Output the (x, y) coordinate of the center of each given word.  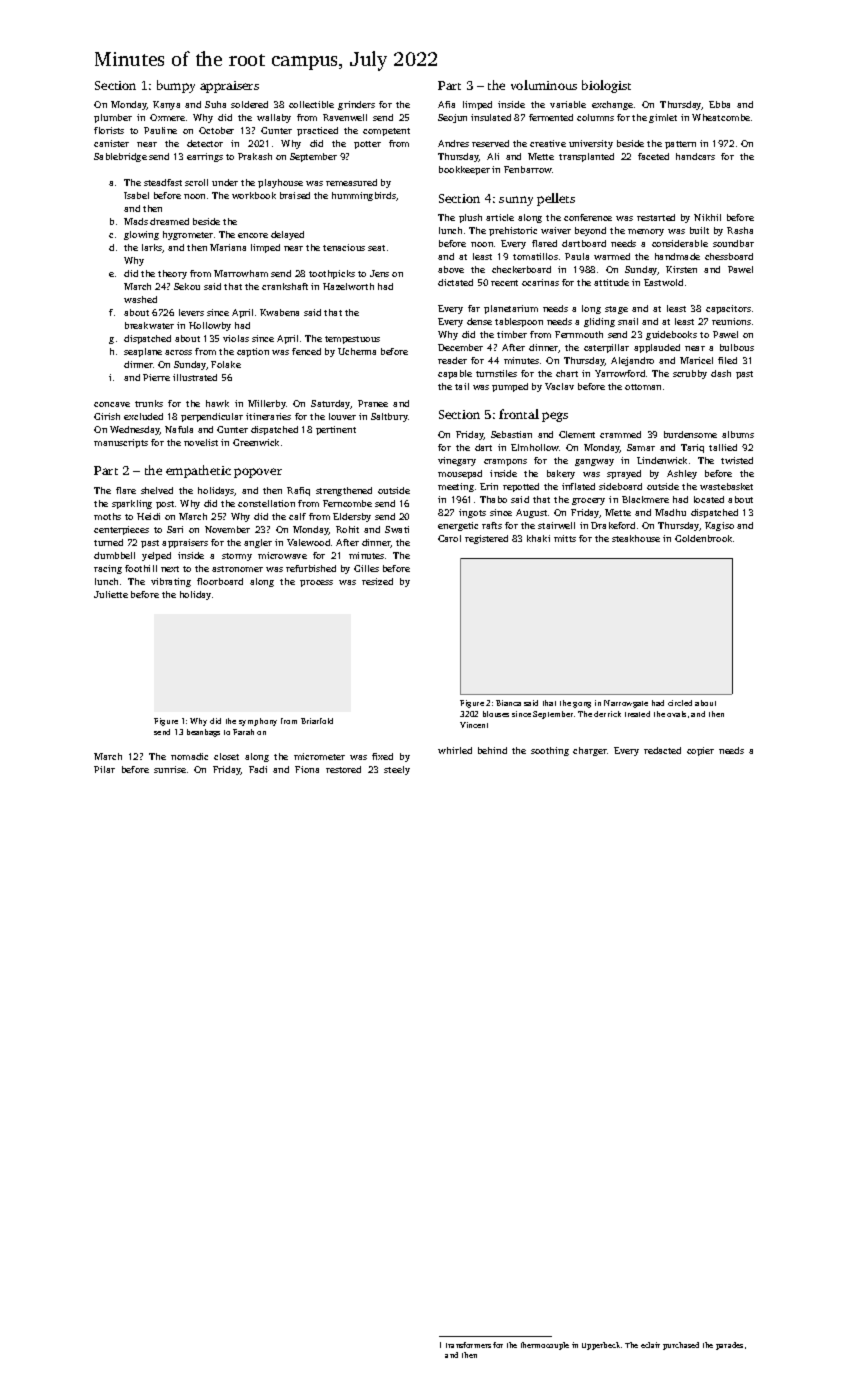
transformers (468, 1345)
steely (397, 770)
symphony (258, 722)
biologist (606, 86)
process (316, 583)
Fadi (258, 769)
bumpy (176, 86)
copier (700, 751)
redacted (662, 750)
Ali (493, 156)
